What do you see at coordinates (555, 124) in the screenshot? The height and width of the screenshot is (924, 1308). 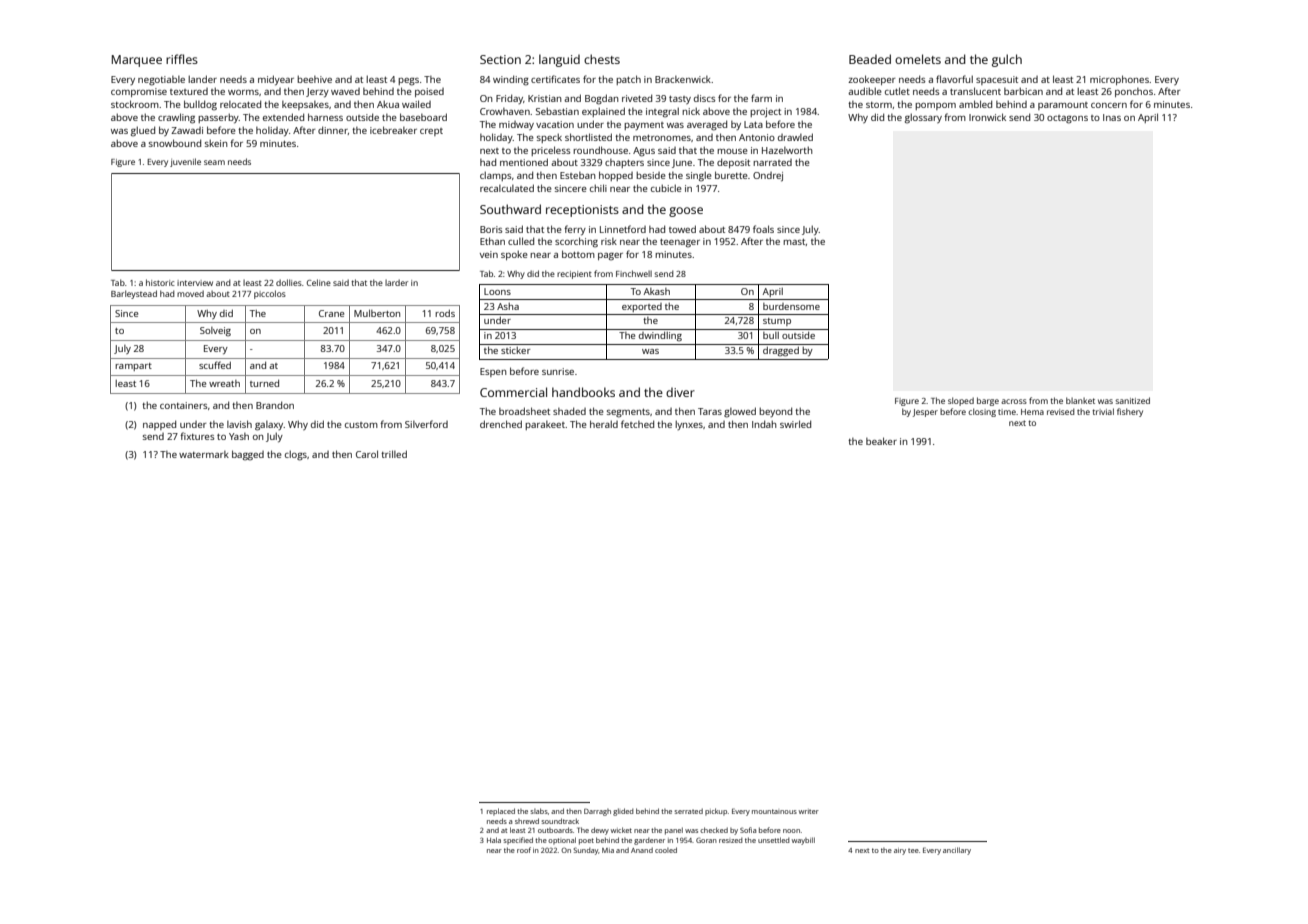 I see `vacation` at bounding box center [555, 124].
